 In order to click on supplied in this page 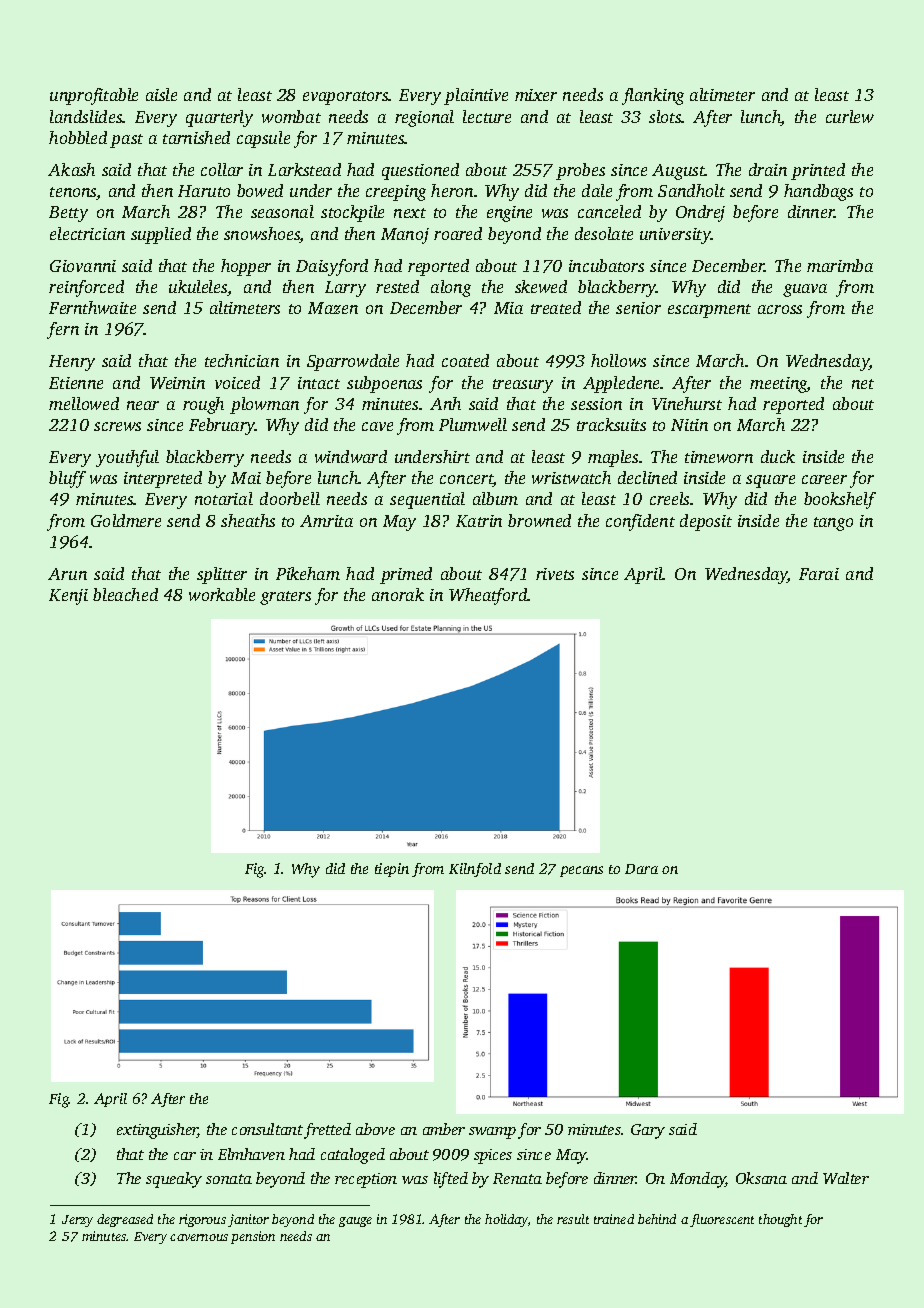, I will do `click(161, 235)`.
